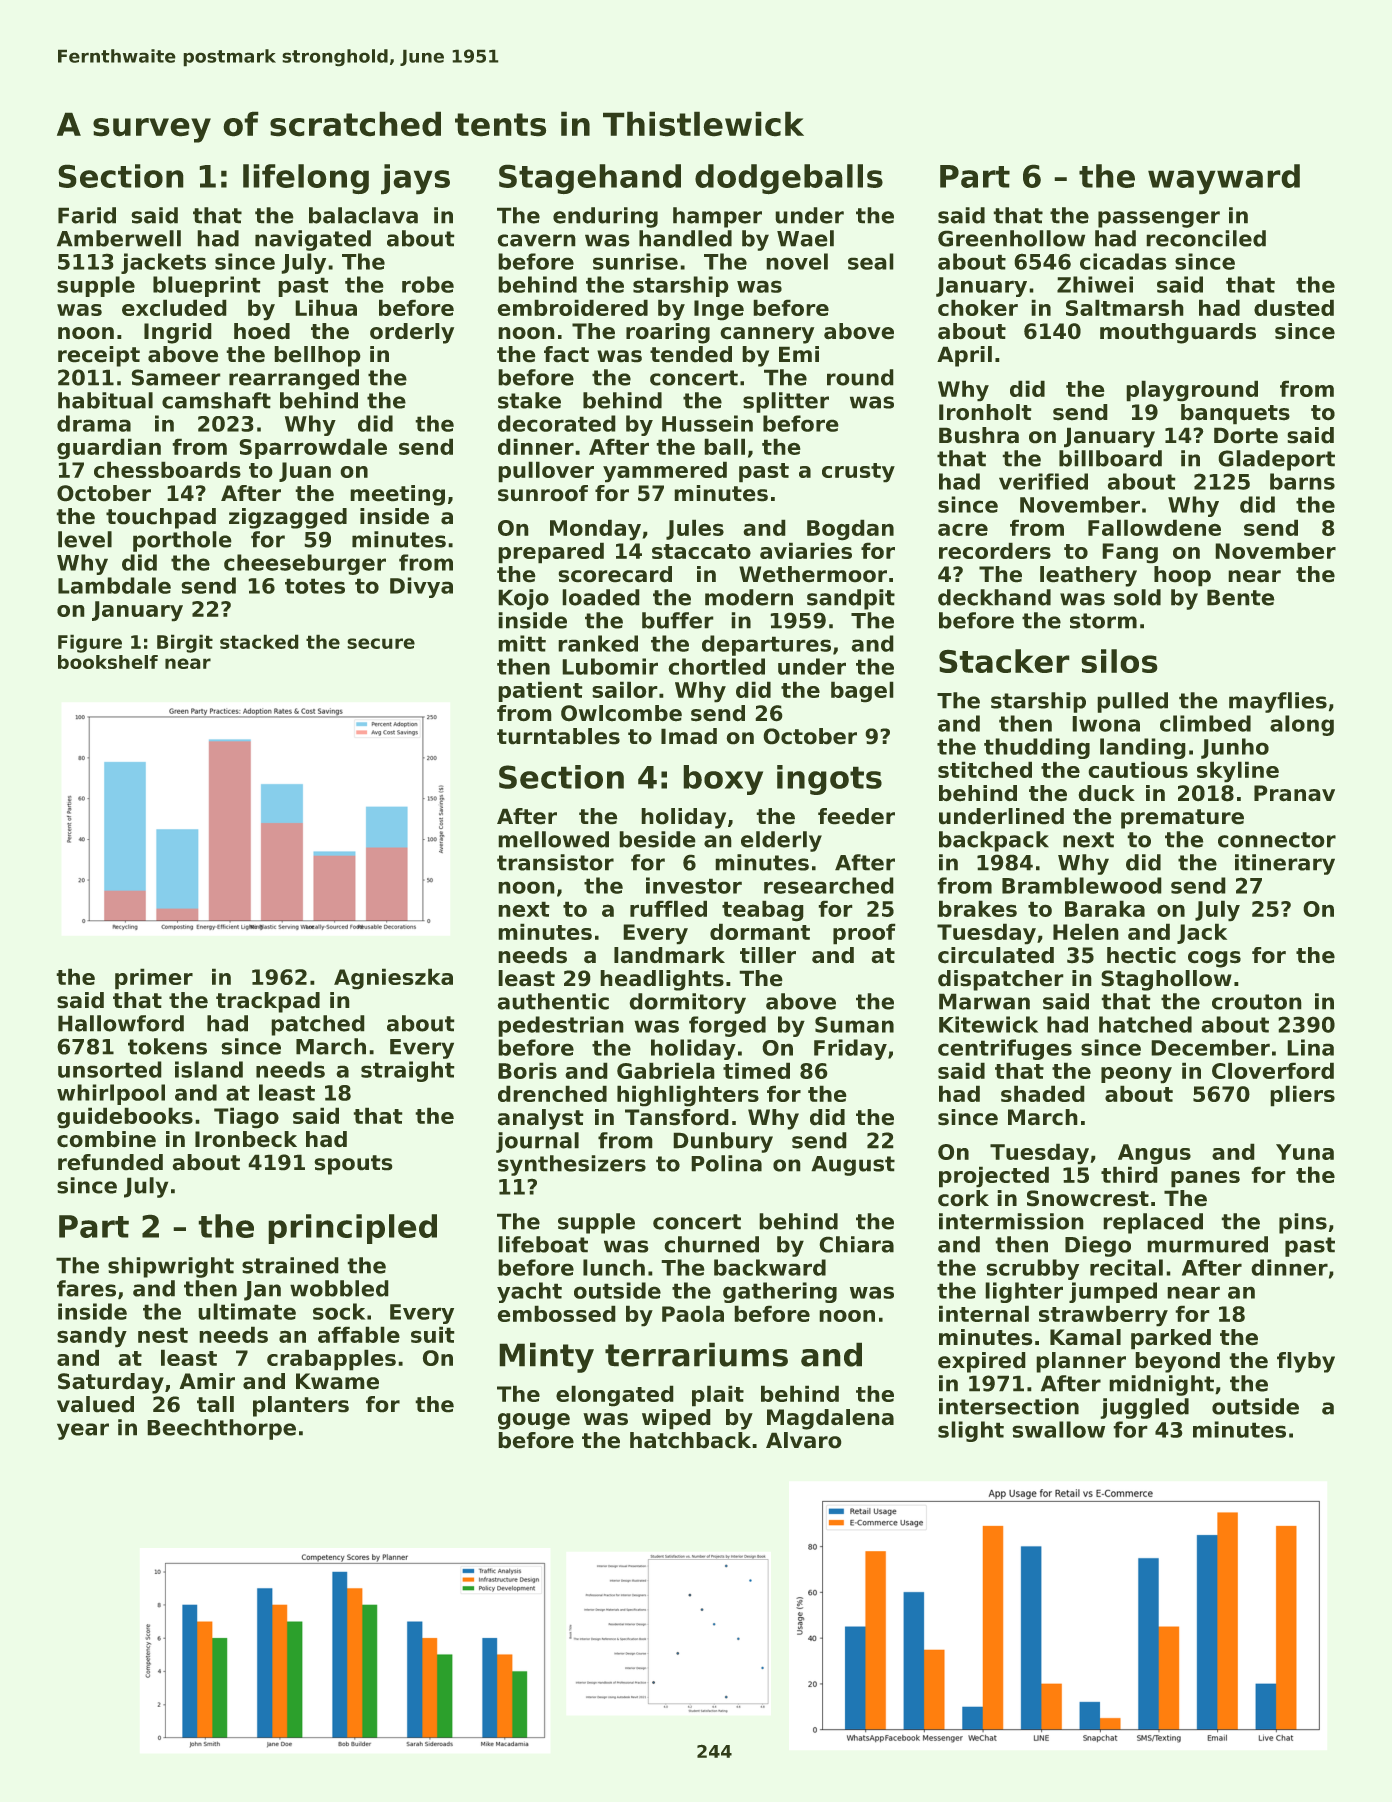  What do you see at coordinates (695, 529) in the screenshot?
I see `Jules` at bounding box center [695, 529].
